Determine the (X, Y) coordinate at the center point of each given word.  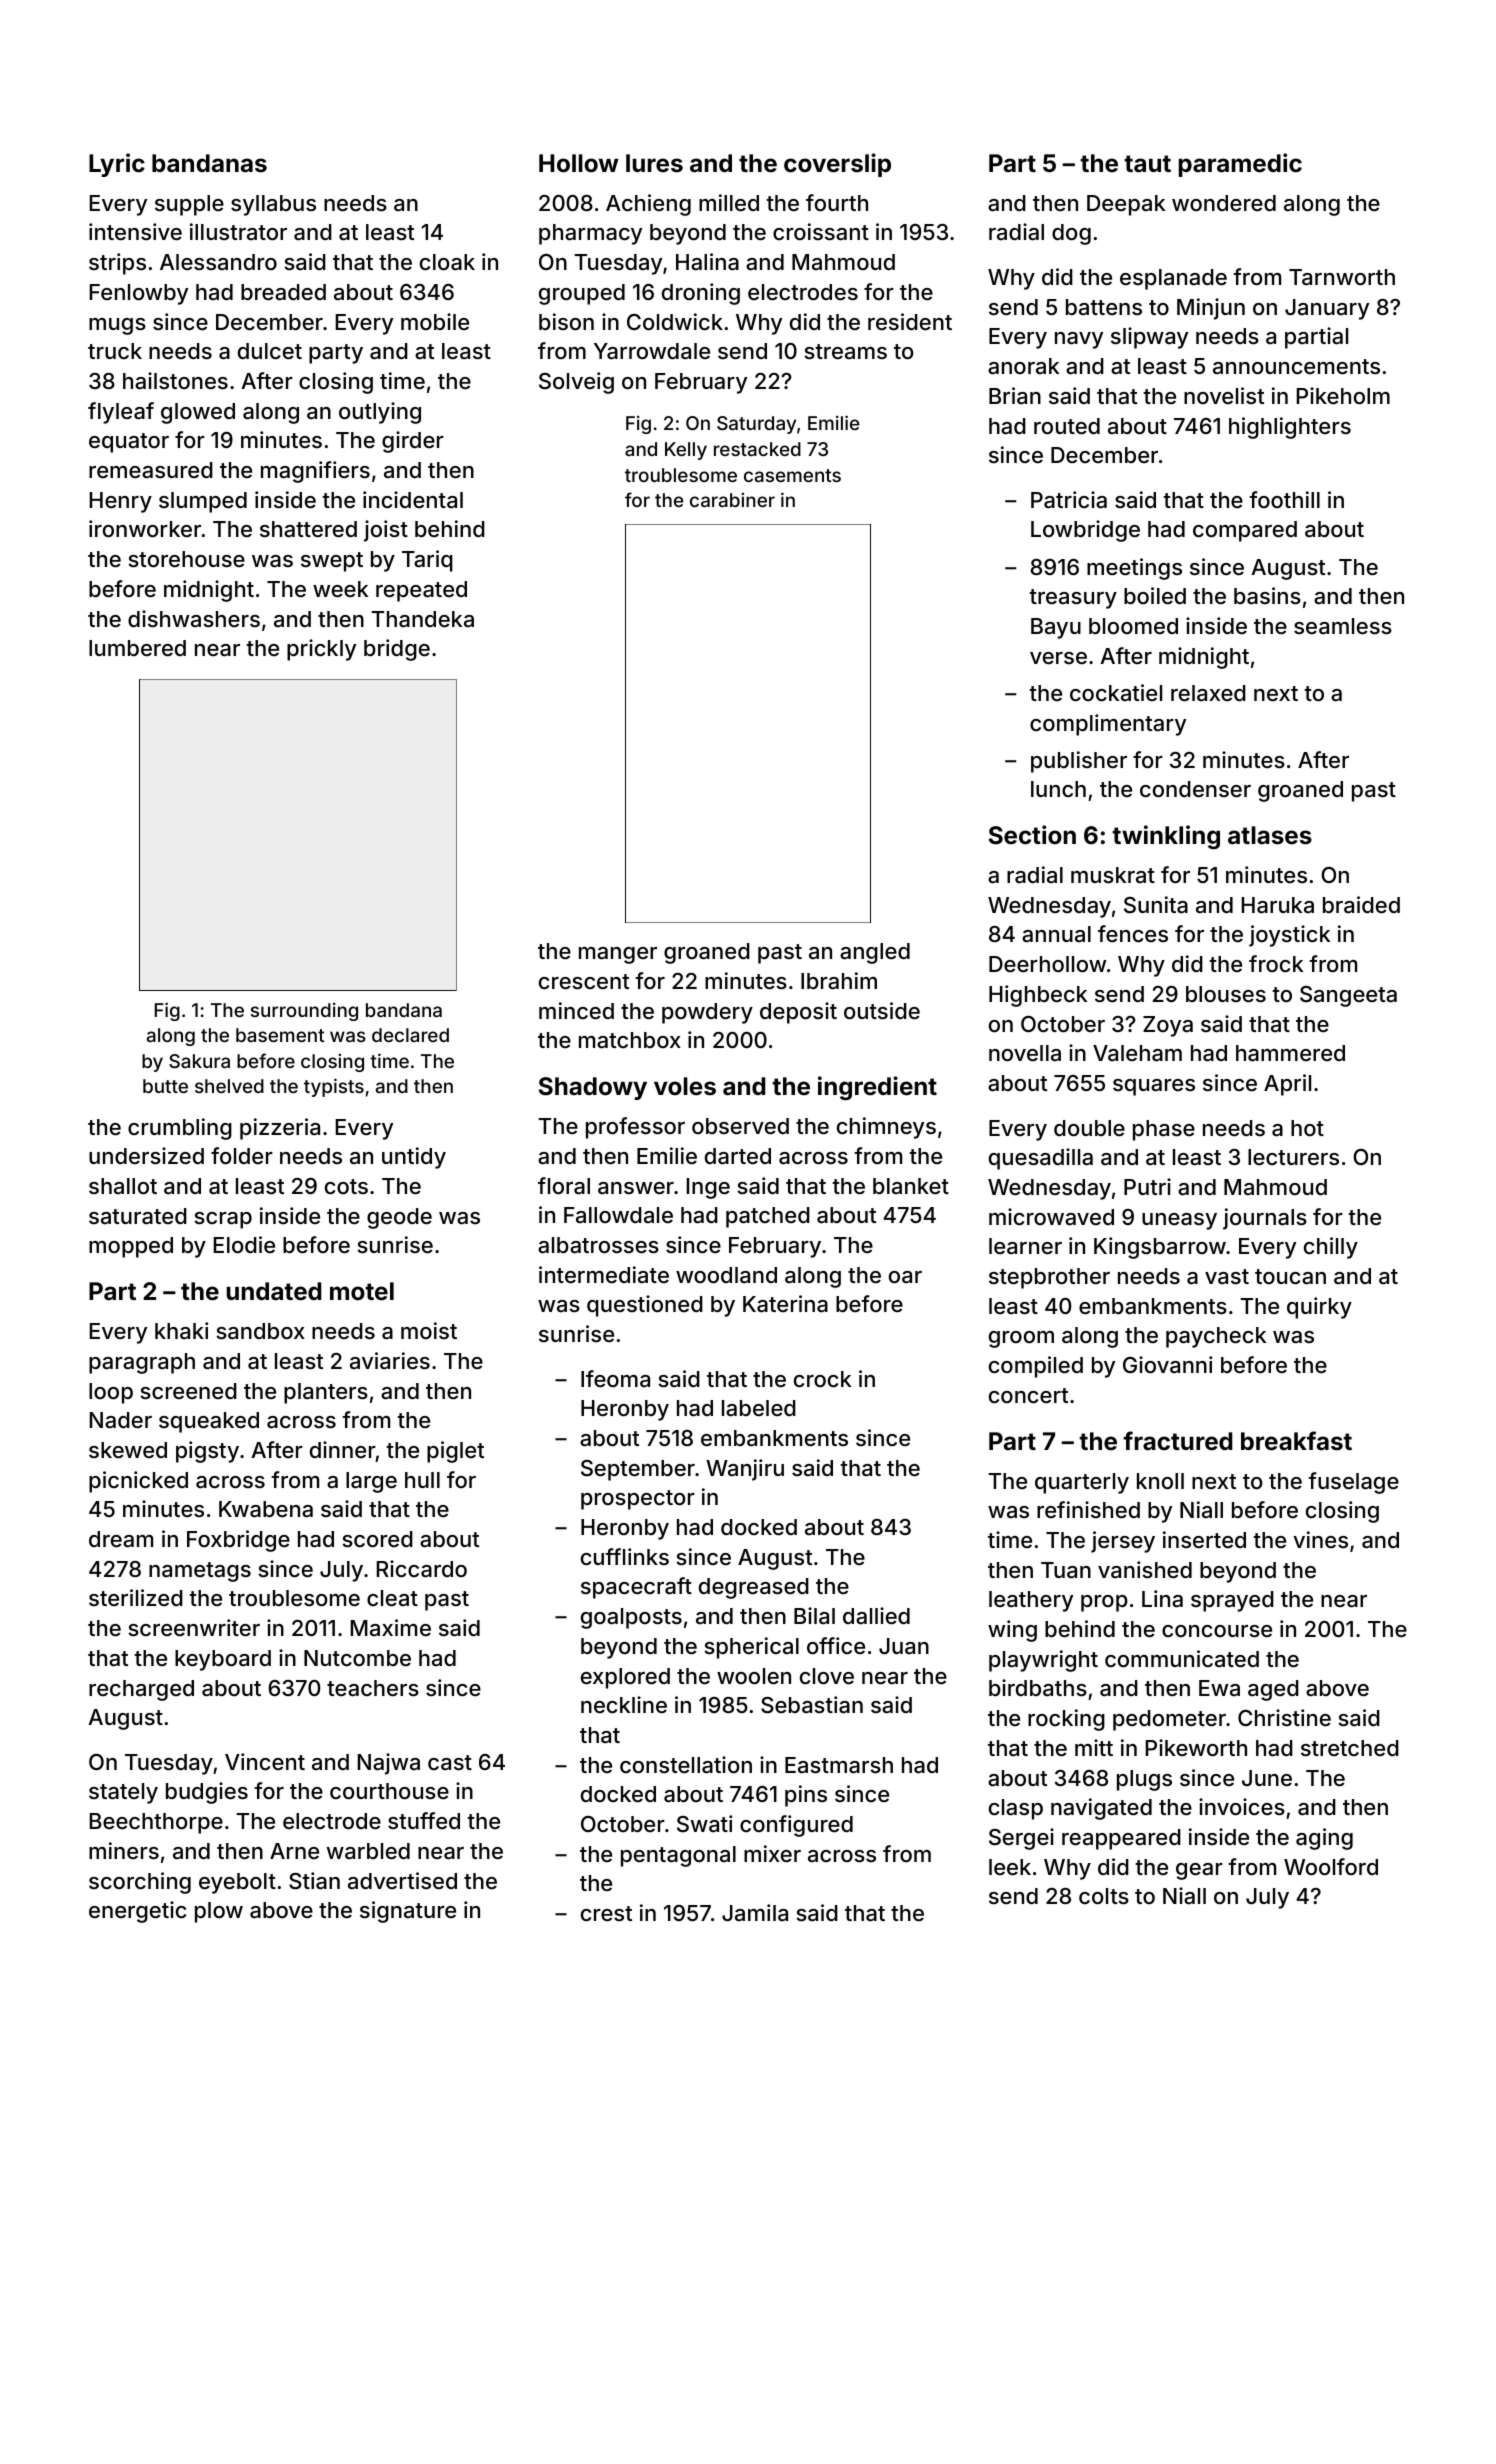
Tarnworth (1342, 277)
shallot (123, 1186)
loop (111, 1393)
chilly (1331, 1248)
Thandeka (422, 619)
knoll (1160, 1481)
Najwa (389, 1764)
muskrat (1113, 875)
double (1089, 1128)
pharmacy (590, 234)
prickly (321, 650)
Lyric (117, 165)
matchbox (630, 1040)
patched (768, 1217)
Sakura (199, 1061)
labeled (759, 1408)
